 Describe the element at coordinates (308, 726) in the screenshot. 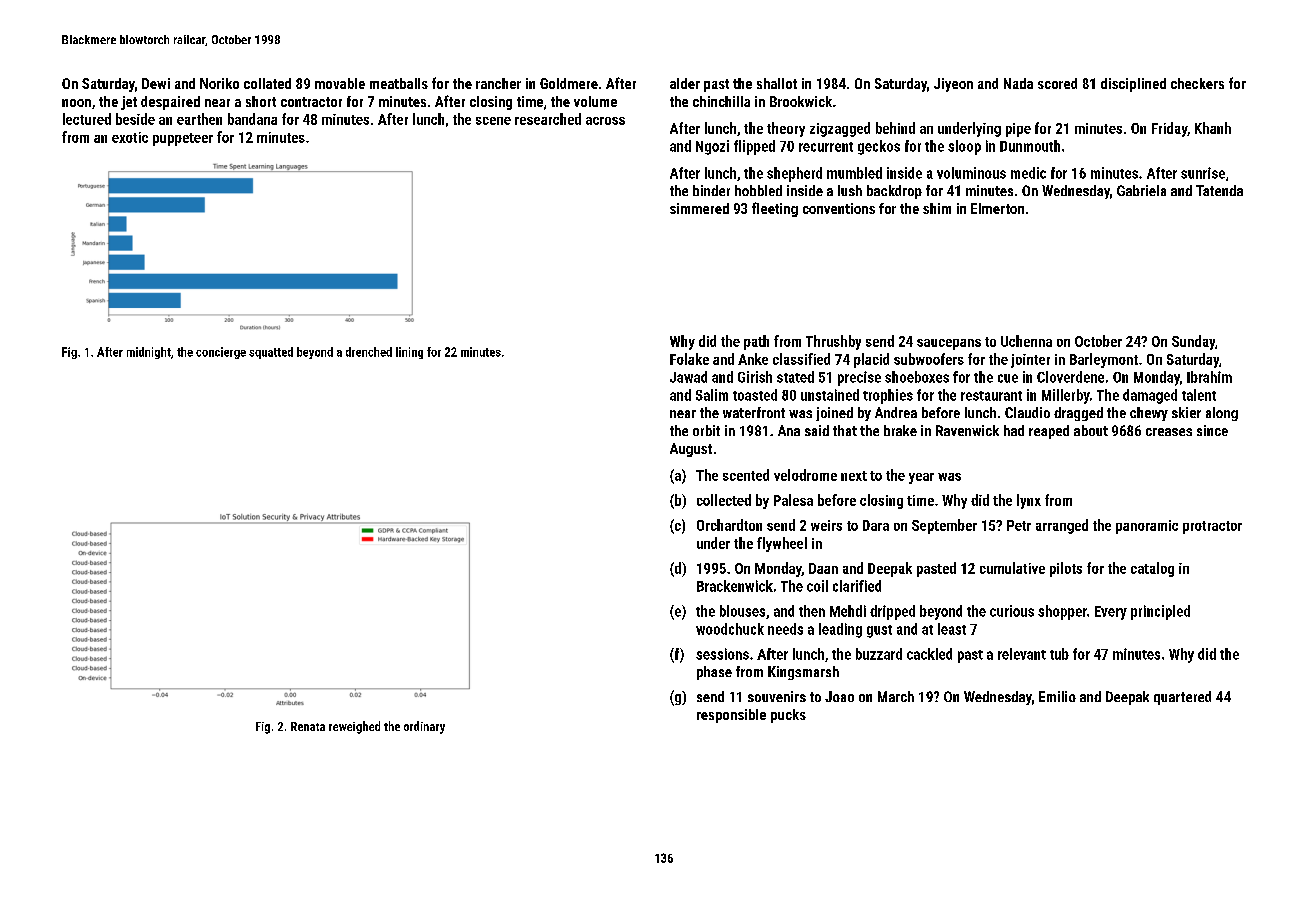

I see `Renata` at that location.
